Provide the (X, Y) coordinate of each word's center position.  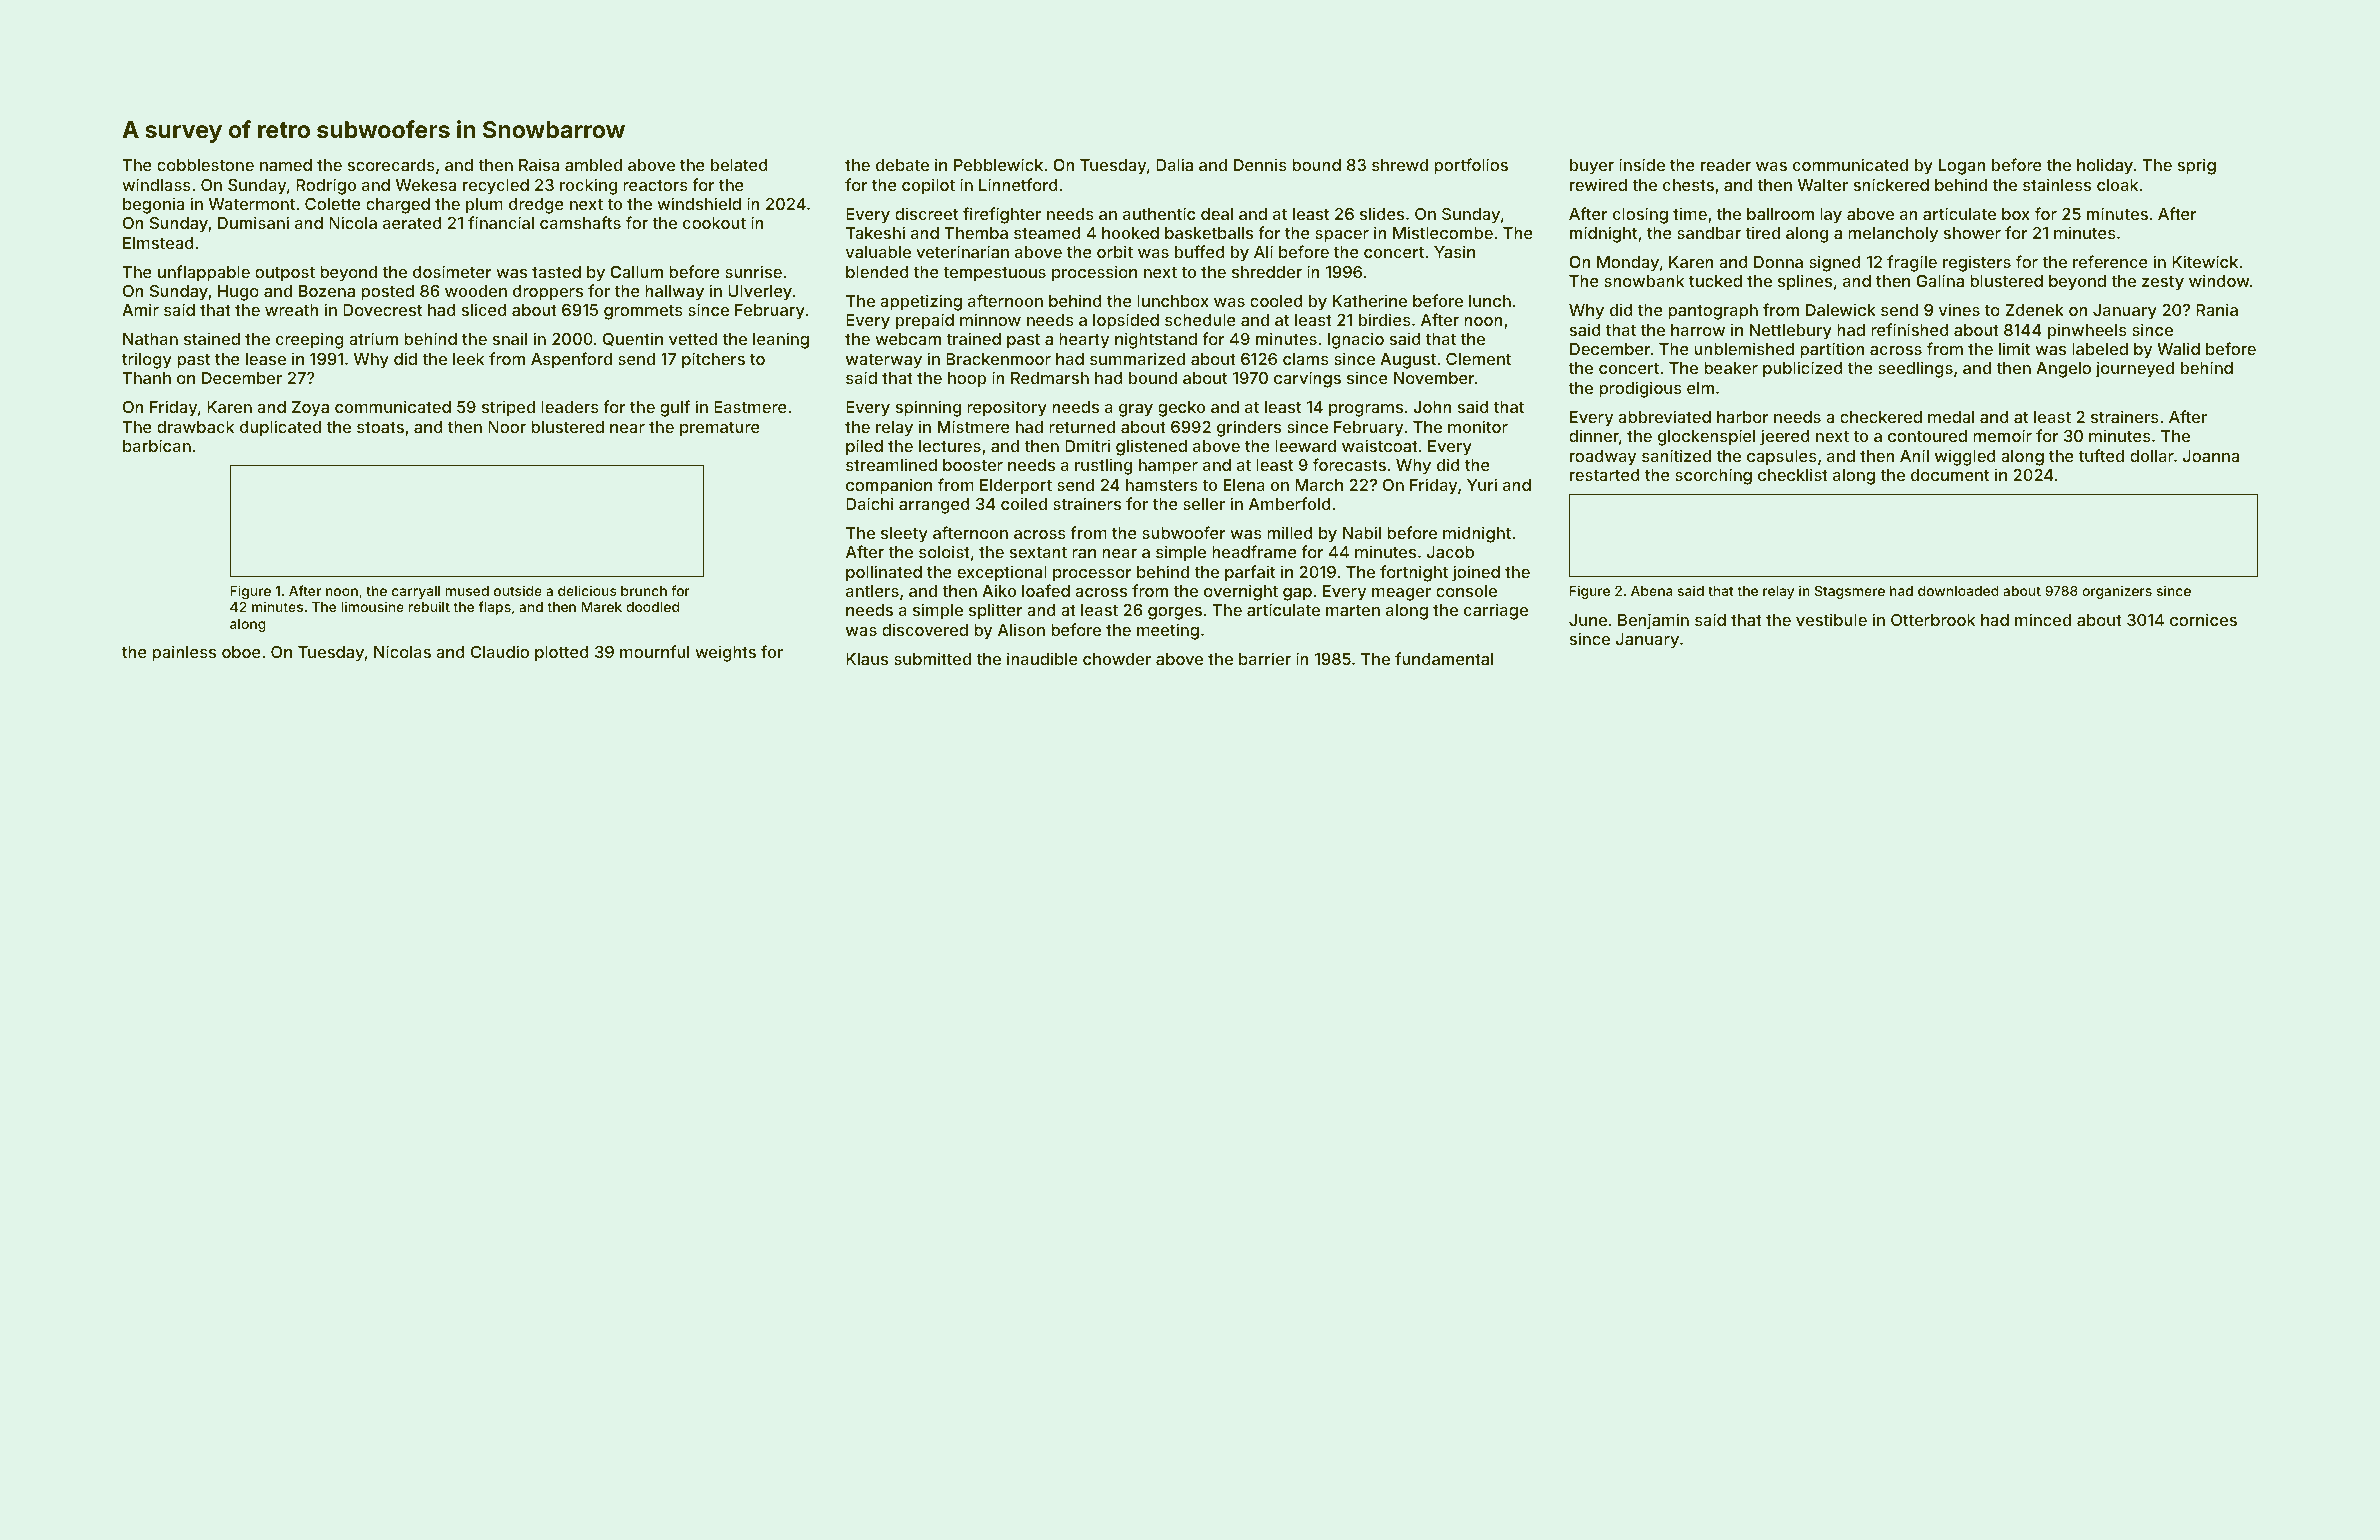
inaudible (1042, 658)
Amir (140, 309)
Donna (1778, 262)
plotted (562, 654)
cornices (2203, 619)
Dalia (1174, 164)
